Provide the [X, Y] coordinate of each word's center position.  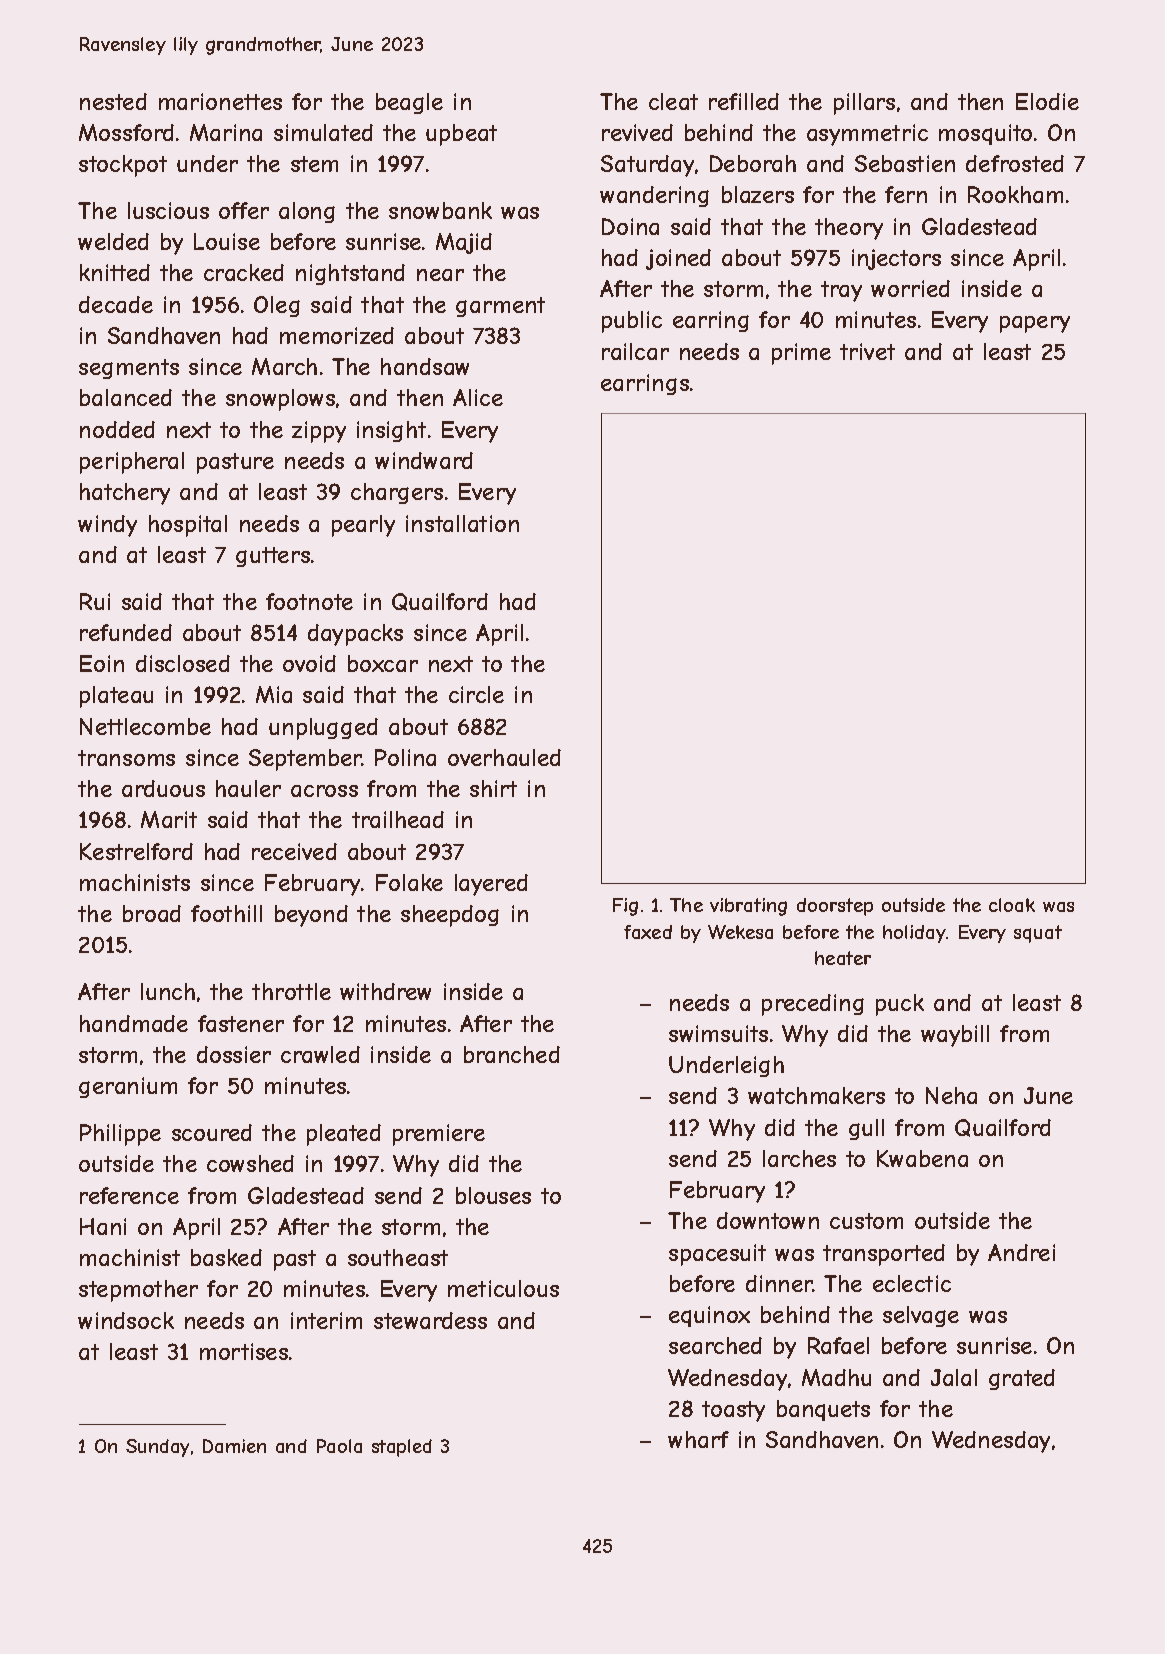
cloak [1012, 905]
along [307, 212]
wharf [698, 1439]
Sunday [157, 1448]
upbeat [461, 135]
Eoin [102, 663]
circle [476, 694]
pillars [864, 104]
